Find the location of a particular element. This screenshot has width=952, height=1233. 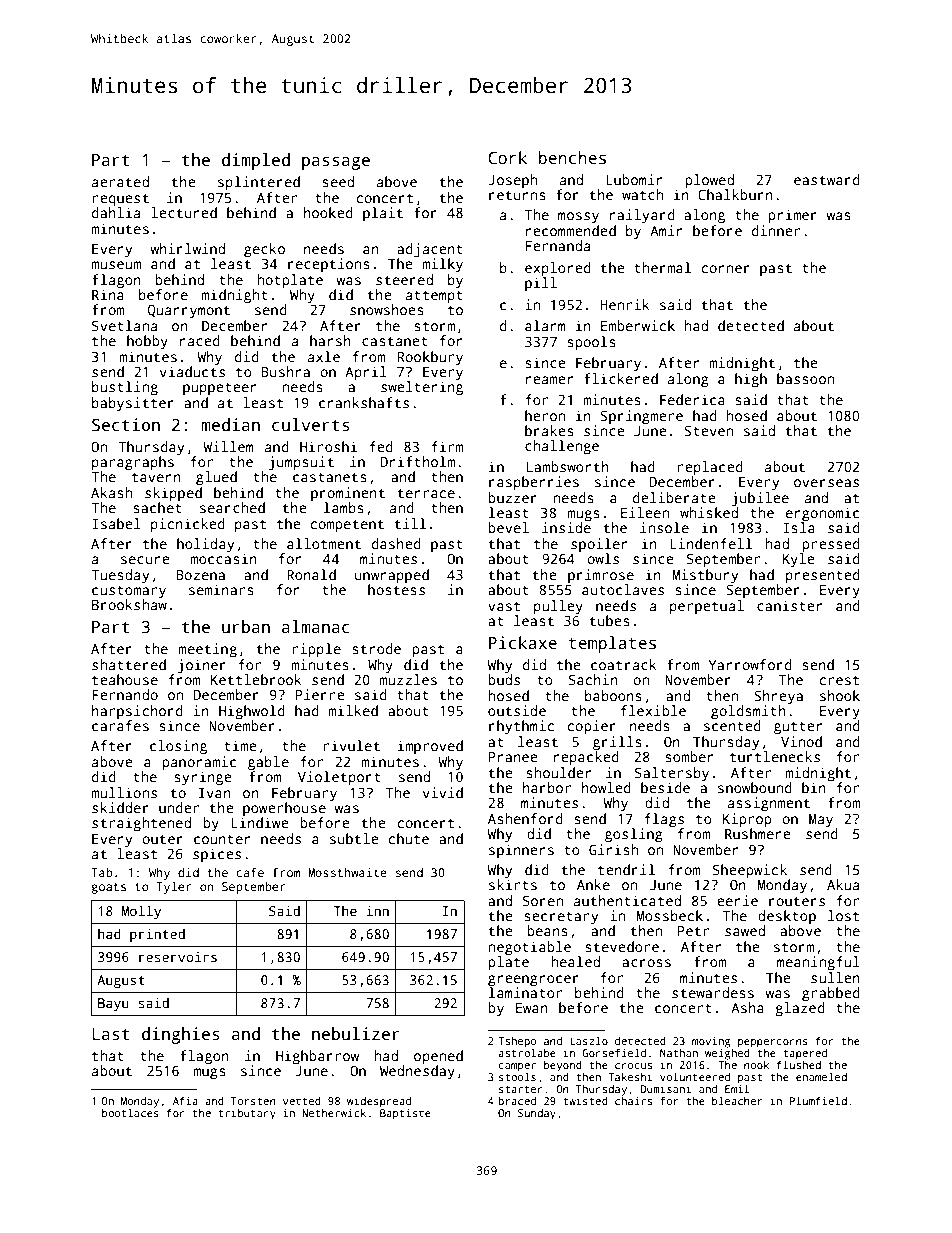

Violetport is located at coordinates (339, 778).
